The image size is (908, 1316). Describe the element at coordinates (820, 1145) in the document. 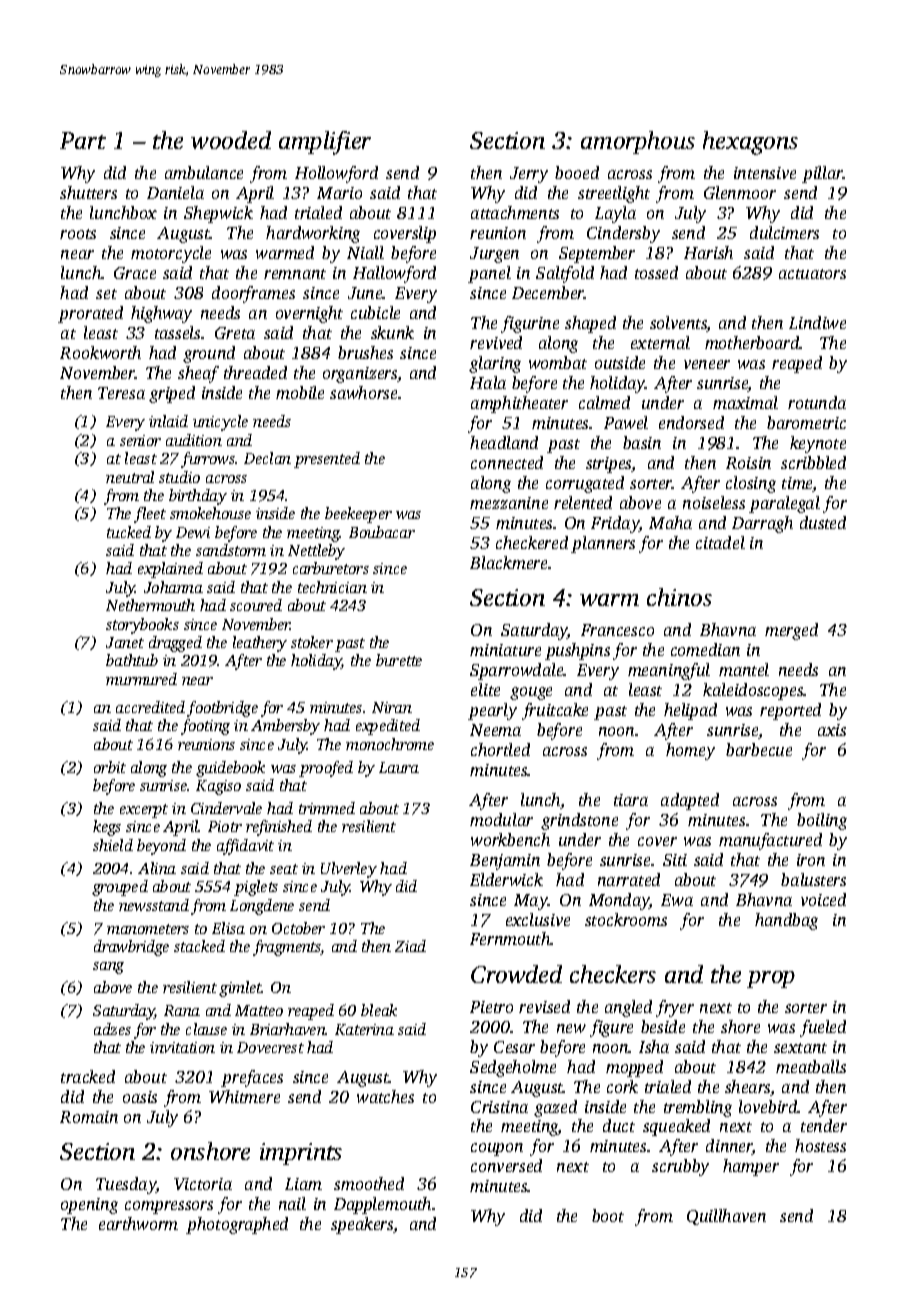

I see `hostess` at that location.
